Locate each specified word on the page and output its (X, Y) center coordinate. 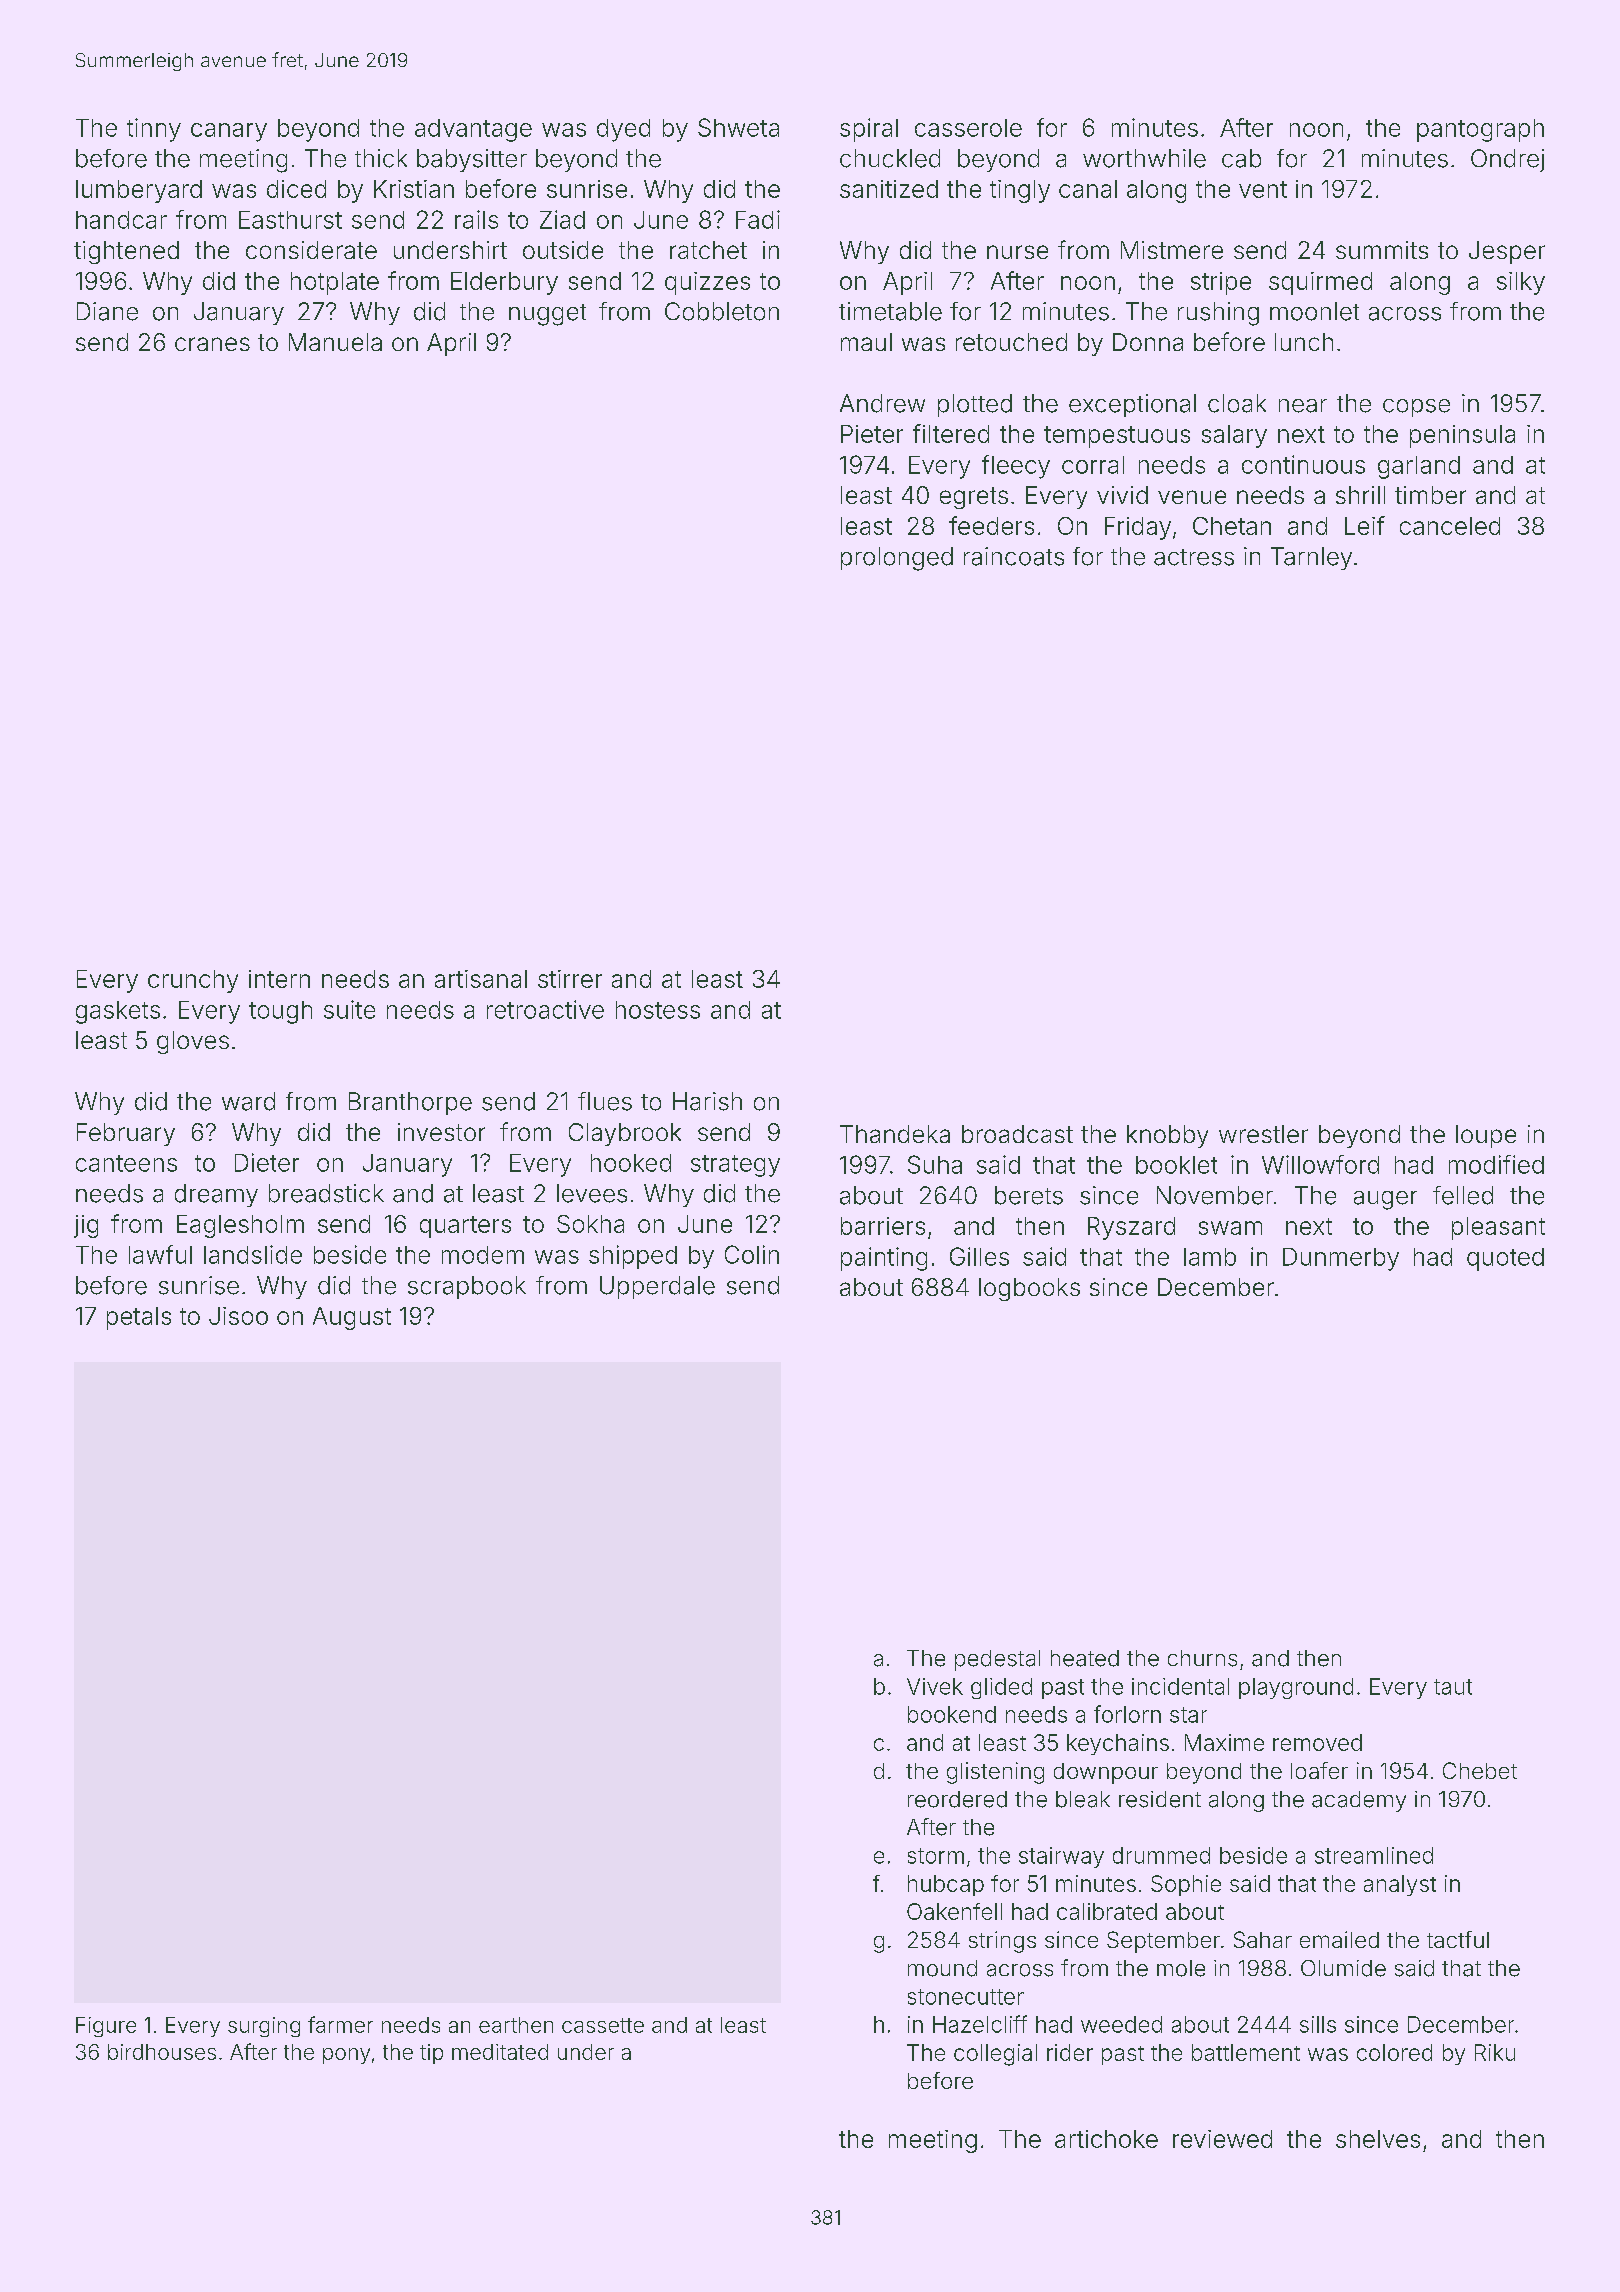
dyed (623, 130)
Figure (106, 2027)
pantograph (1480, 130)
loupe (1486, 1136)
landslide (253, 1254)
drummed (1161, 1855)
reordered (957, 1799)
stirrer (570, 979)
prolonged (897, 559)
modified (1496, 1164)
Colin (752, 1254)
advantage (473, 130)
